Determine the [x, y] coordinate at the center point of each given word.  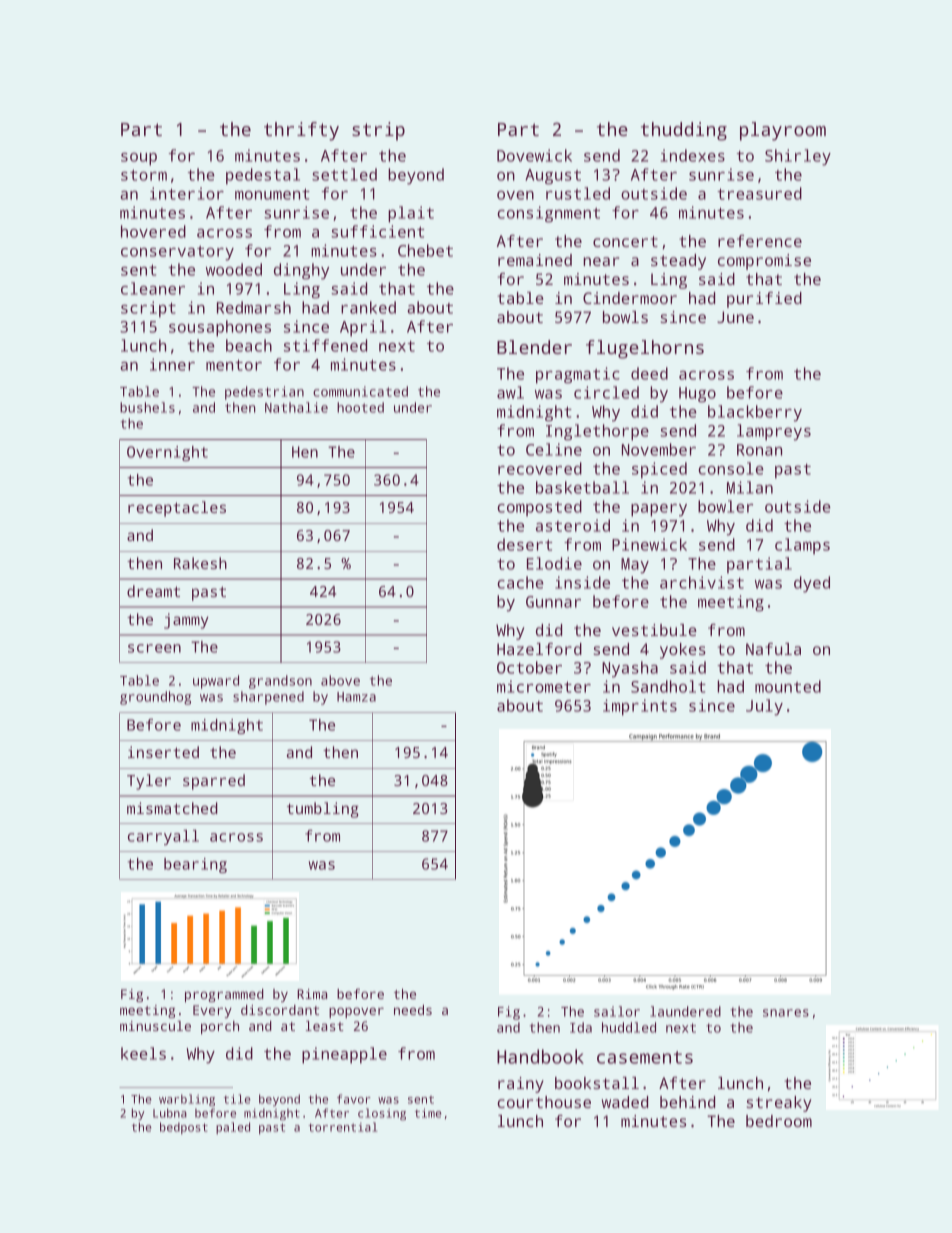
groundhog [155, 698]
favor [354, 1099]
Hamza [356, 697]
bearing [195, 865]
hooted [360, 407]
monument [272, 194]
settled [344, 174]
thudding [684, 131]
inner [172, 364]
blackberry [755, 413]
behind [687, 1102]
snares [786, 1013]
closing [382, 1114]
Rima [312, 994]
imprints [640, 707]
